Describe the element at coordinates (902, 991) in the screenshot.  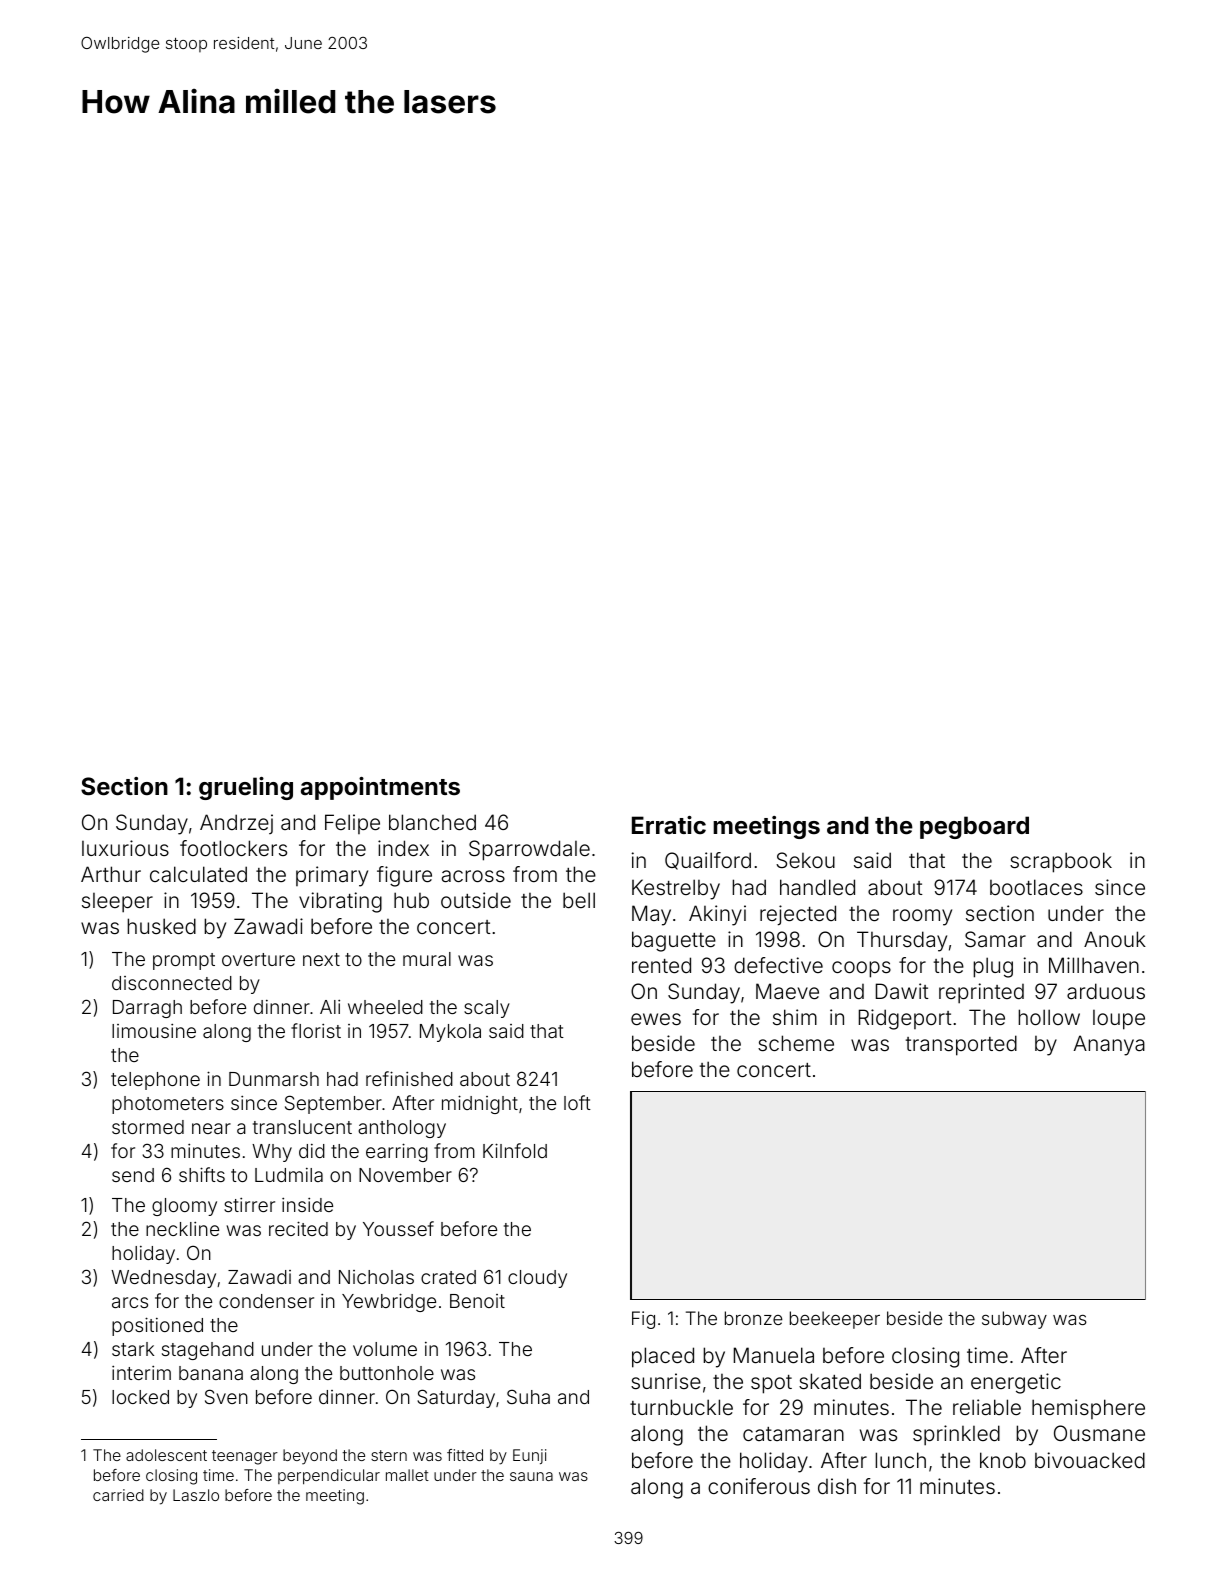
I see `Dawit` at that location.
